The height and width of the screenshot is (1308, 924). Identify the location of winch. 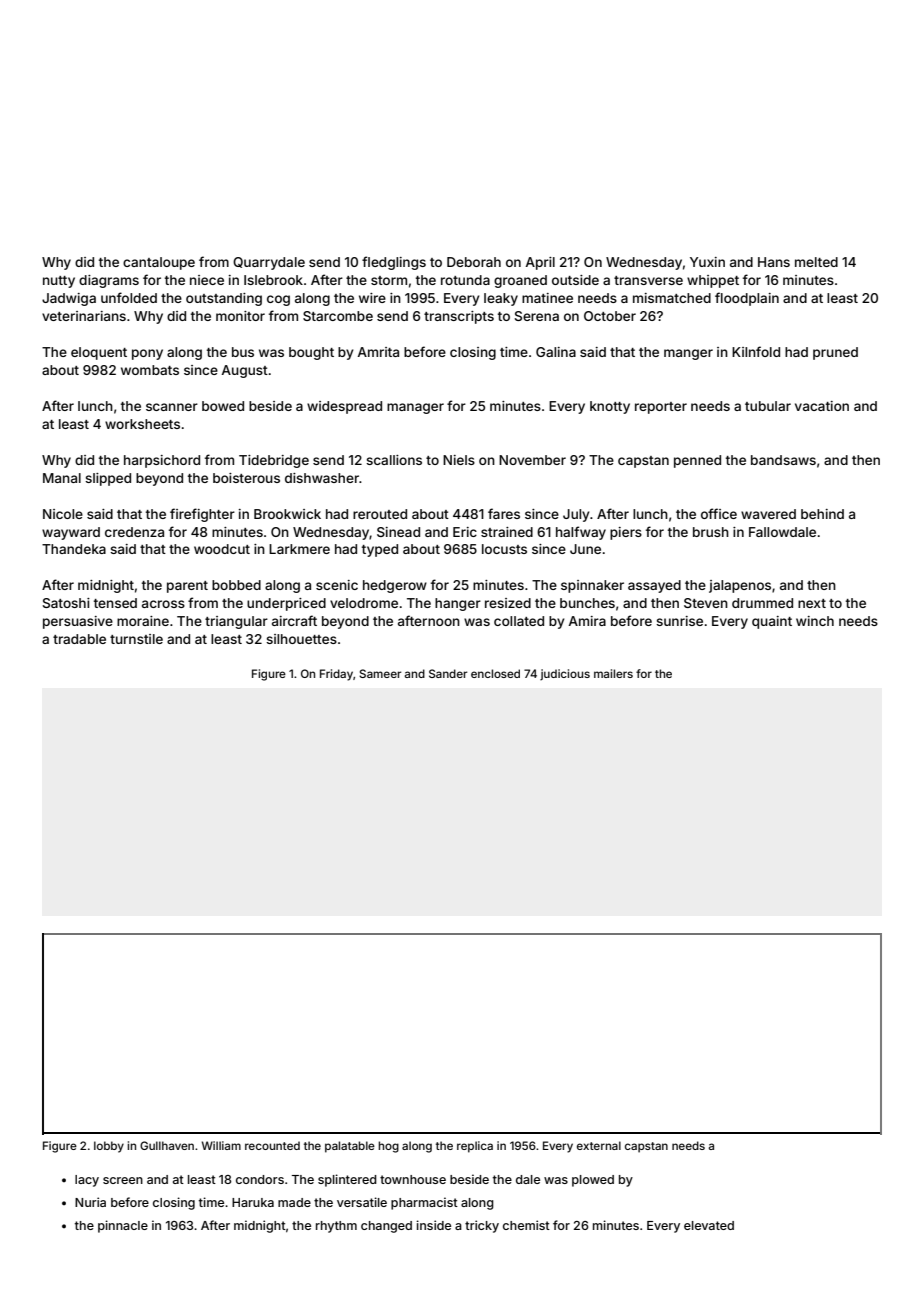
(815, 621).
